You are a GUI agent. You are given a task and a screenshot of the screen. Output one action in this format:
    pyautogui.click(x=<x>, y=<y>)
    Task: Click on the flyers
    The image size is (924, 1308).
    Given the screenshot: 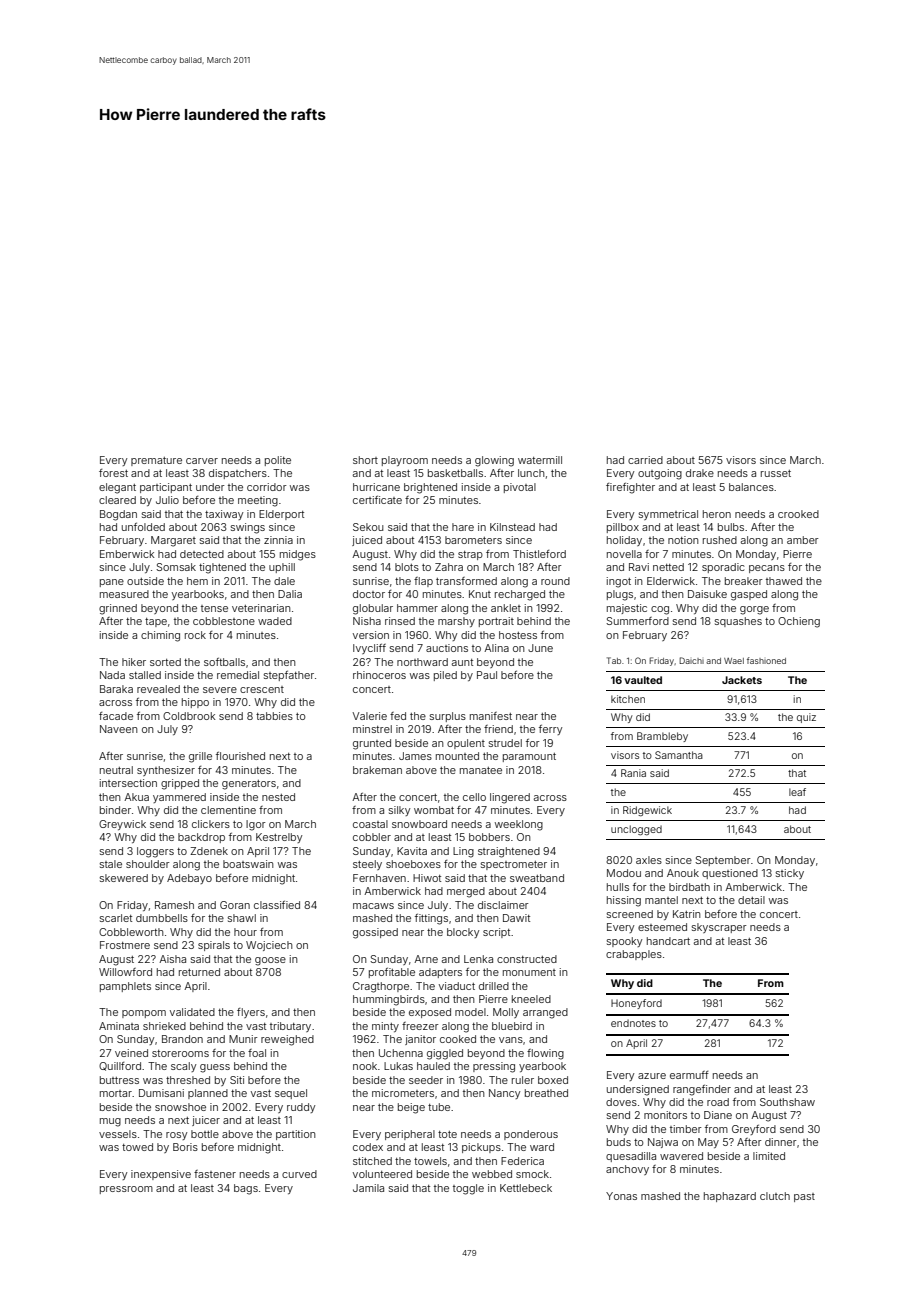 What is the action you would take?
    pyautogui.click(x=251, y=1013)
